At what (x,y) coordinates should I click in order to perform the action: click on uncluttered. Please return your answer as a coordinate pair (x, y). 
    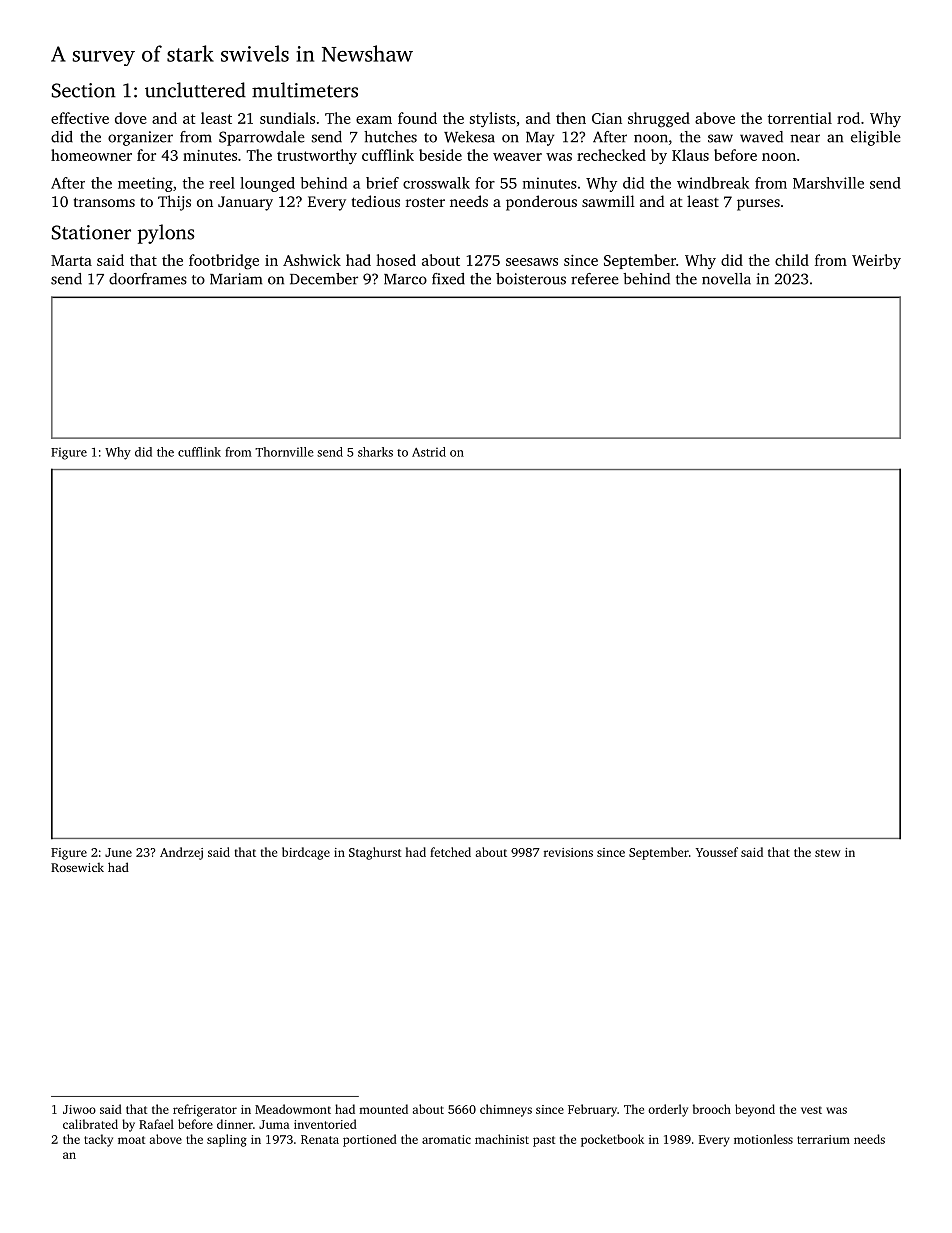
    Looking at the image, I should click on (195, 90).
